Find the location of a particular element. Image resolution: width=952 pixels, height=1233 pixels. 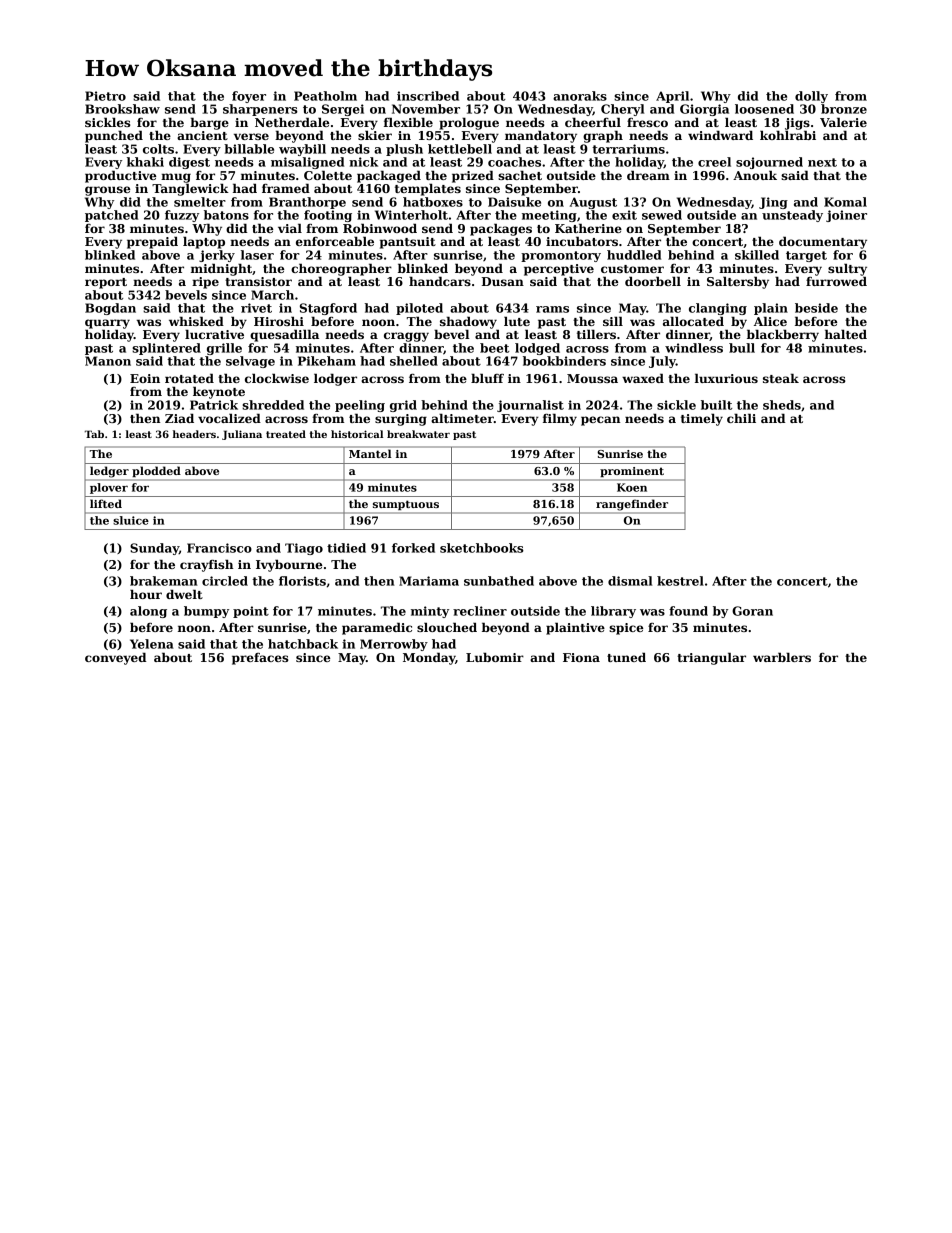

Yelena is located at coordinates (152, 644).
